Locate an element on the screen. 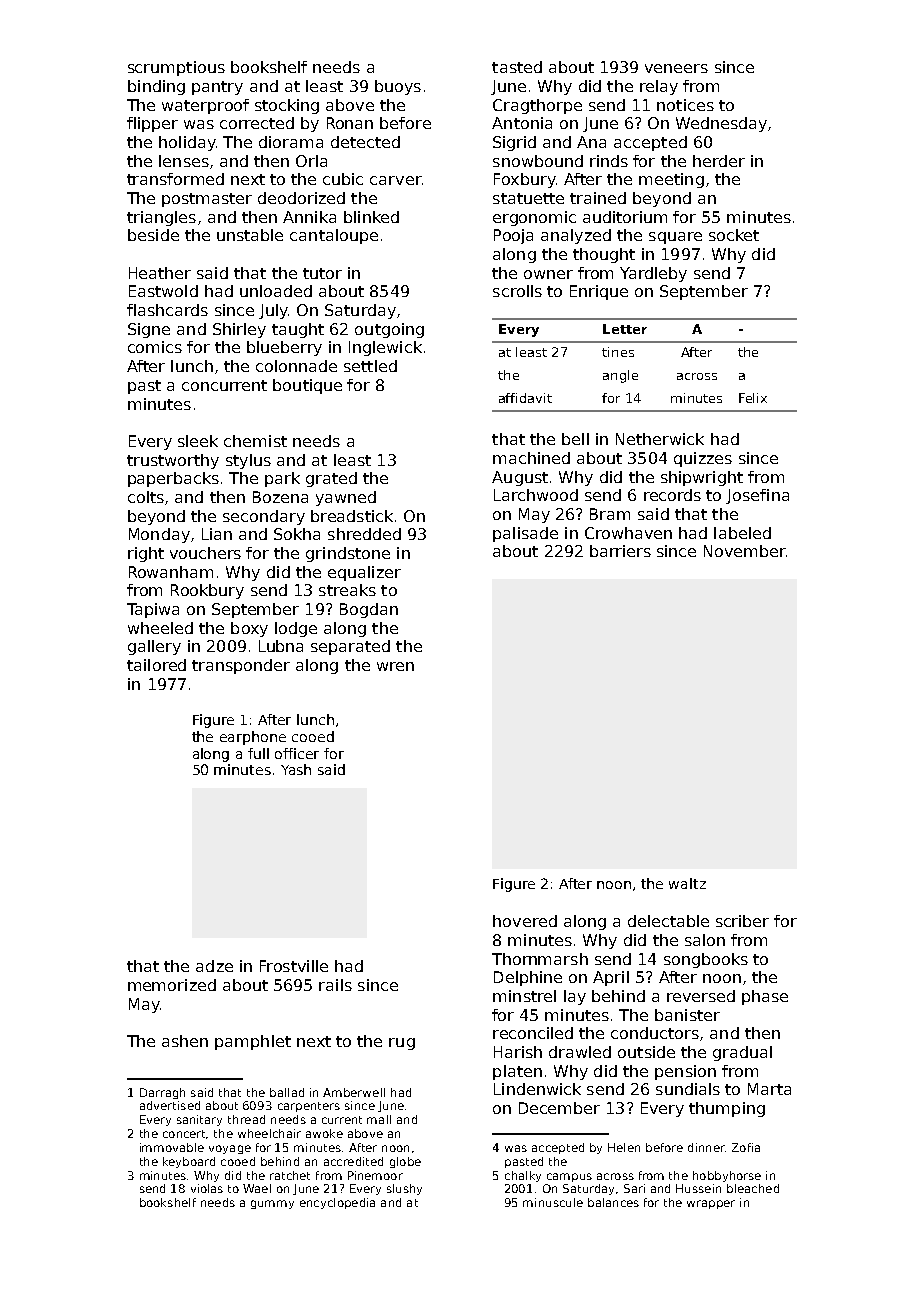 The width and height of the screenshot is (924, 1311). palisade is located at coordinates (525, 534).
